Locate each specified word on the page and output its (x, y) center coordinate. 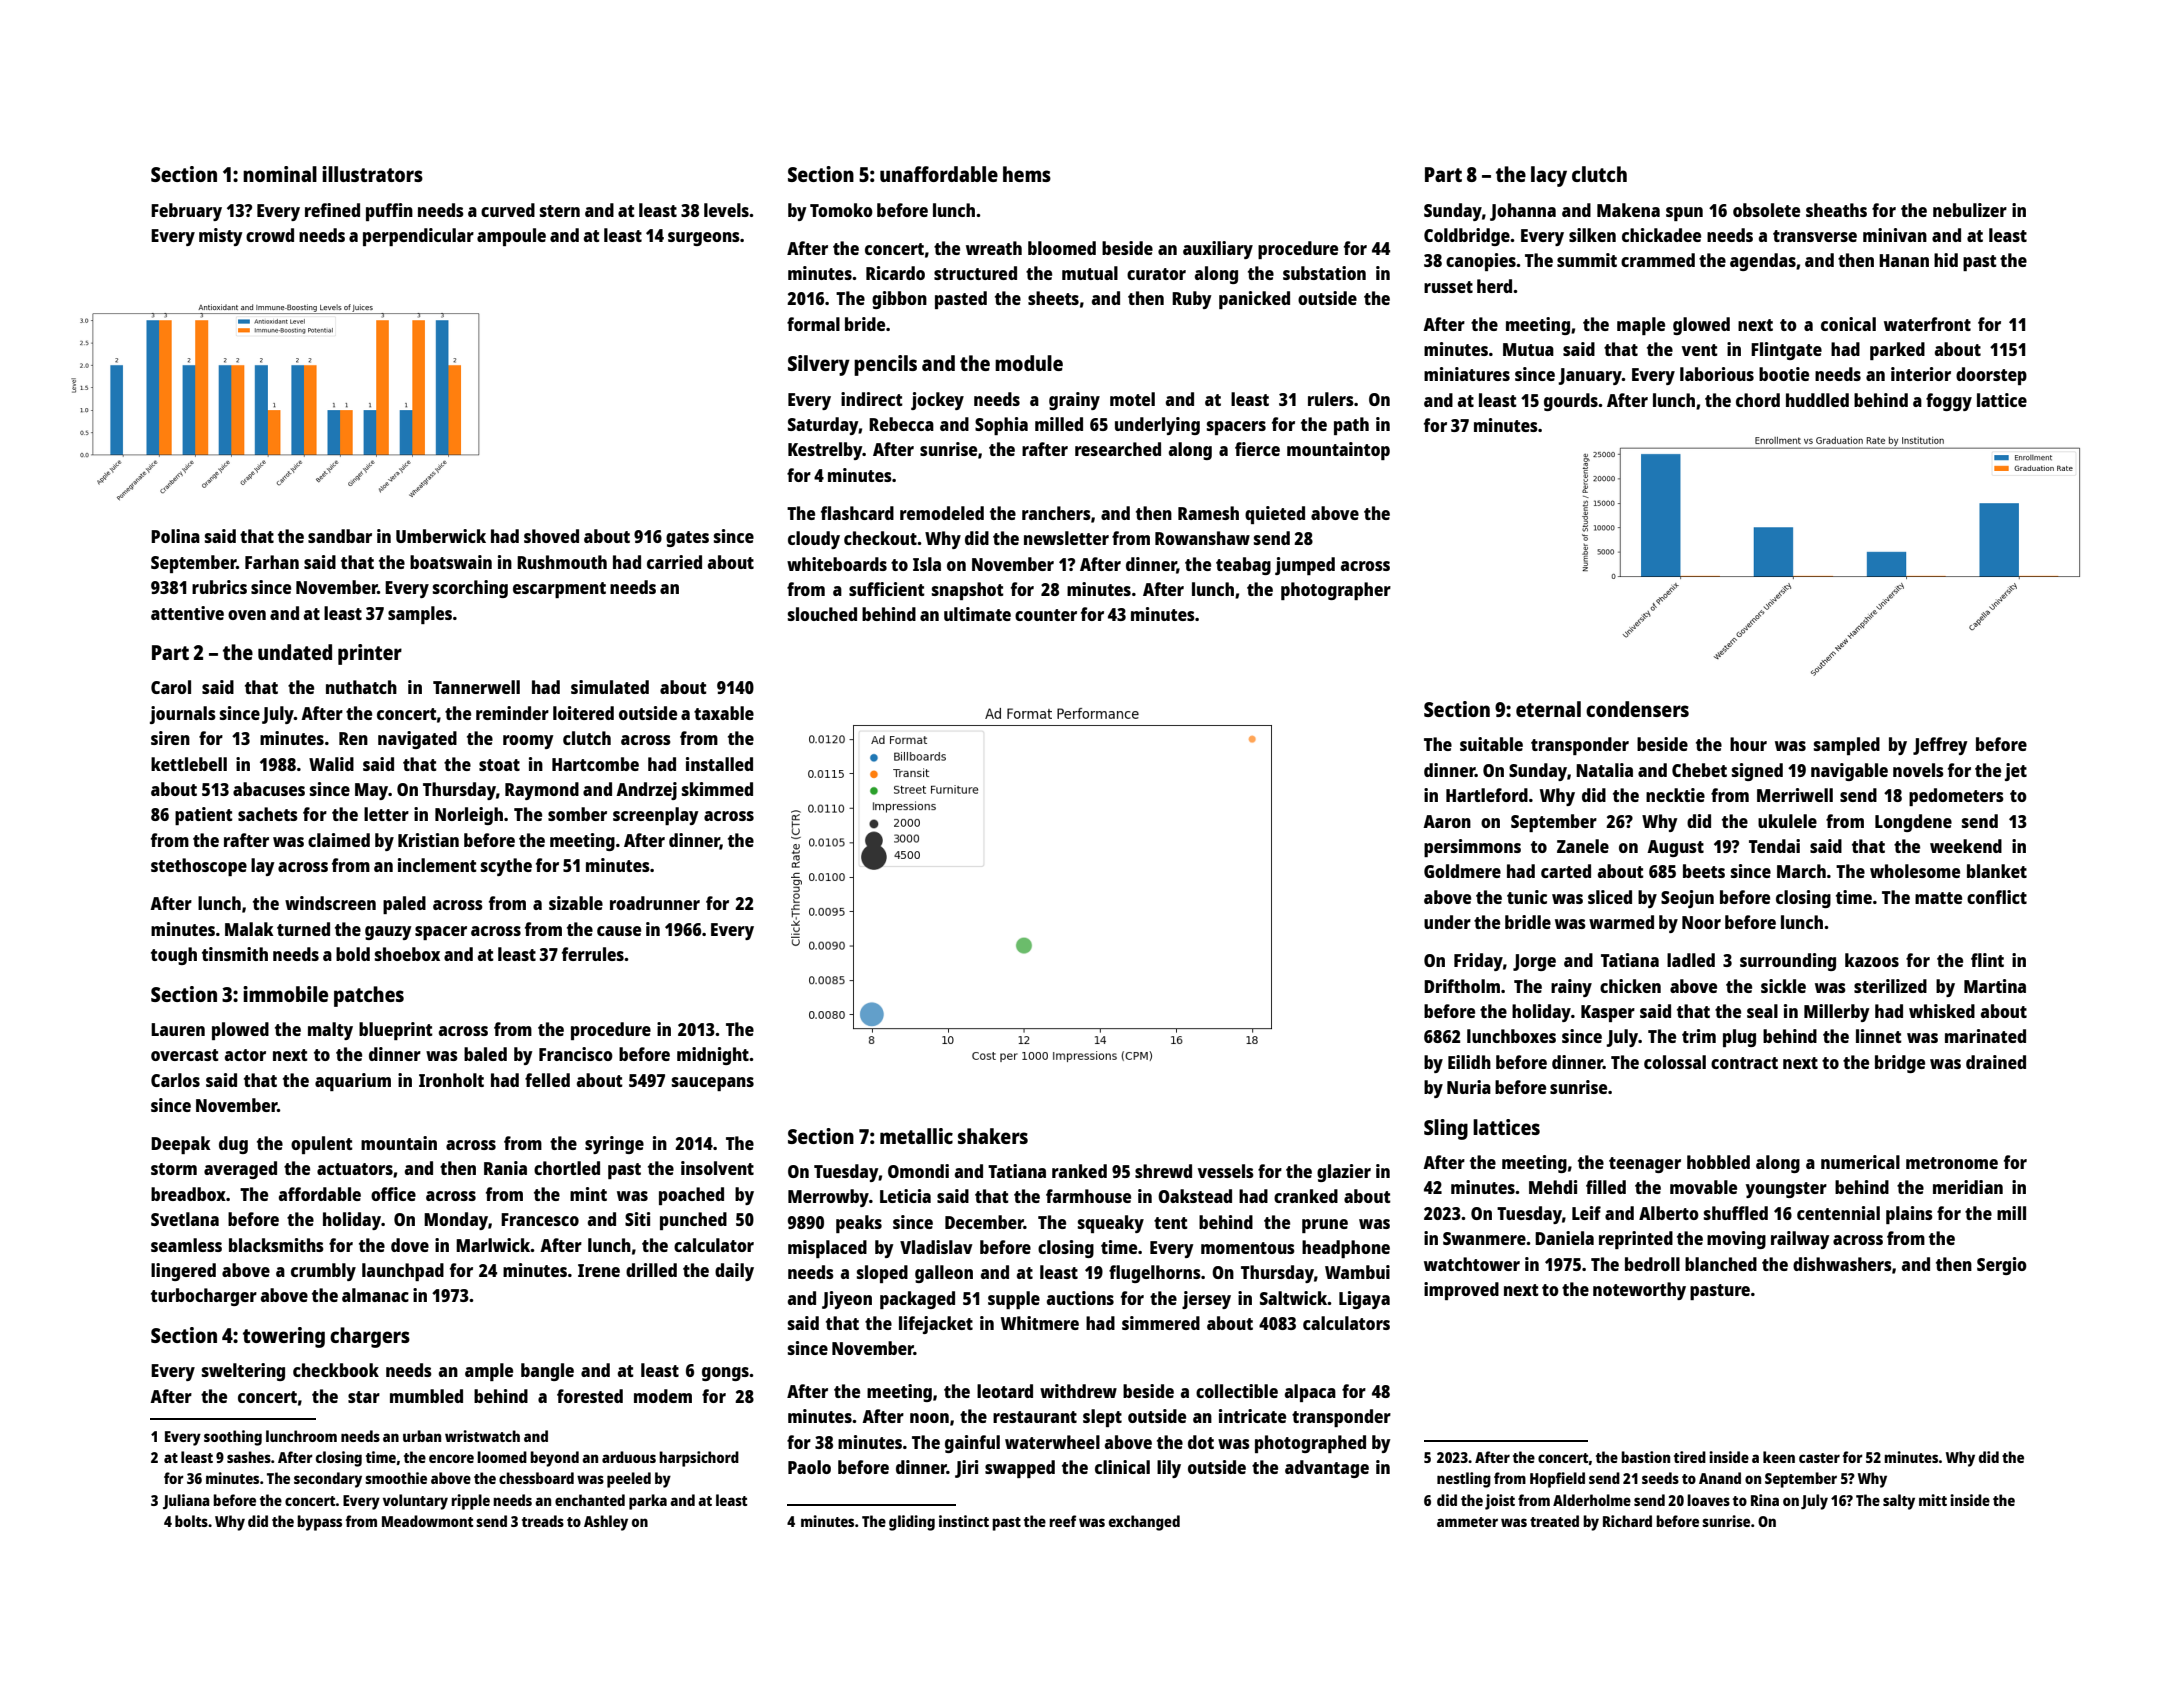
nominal (280, 174)
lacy (1549, 176)
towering (284, 1337)
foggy (1949, 402)
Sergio (2002, 1266)
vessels (1226, 1171)
